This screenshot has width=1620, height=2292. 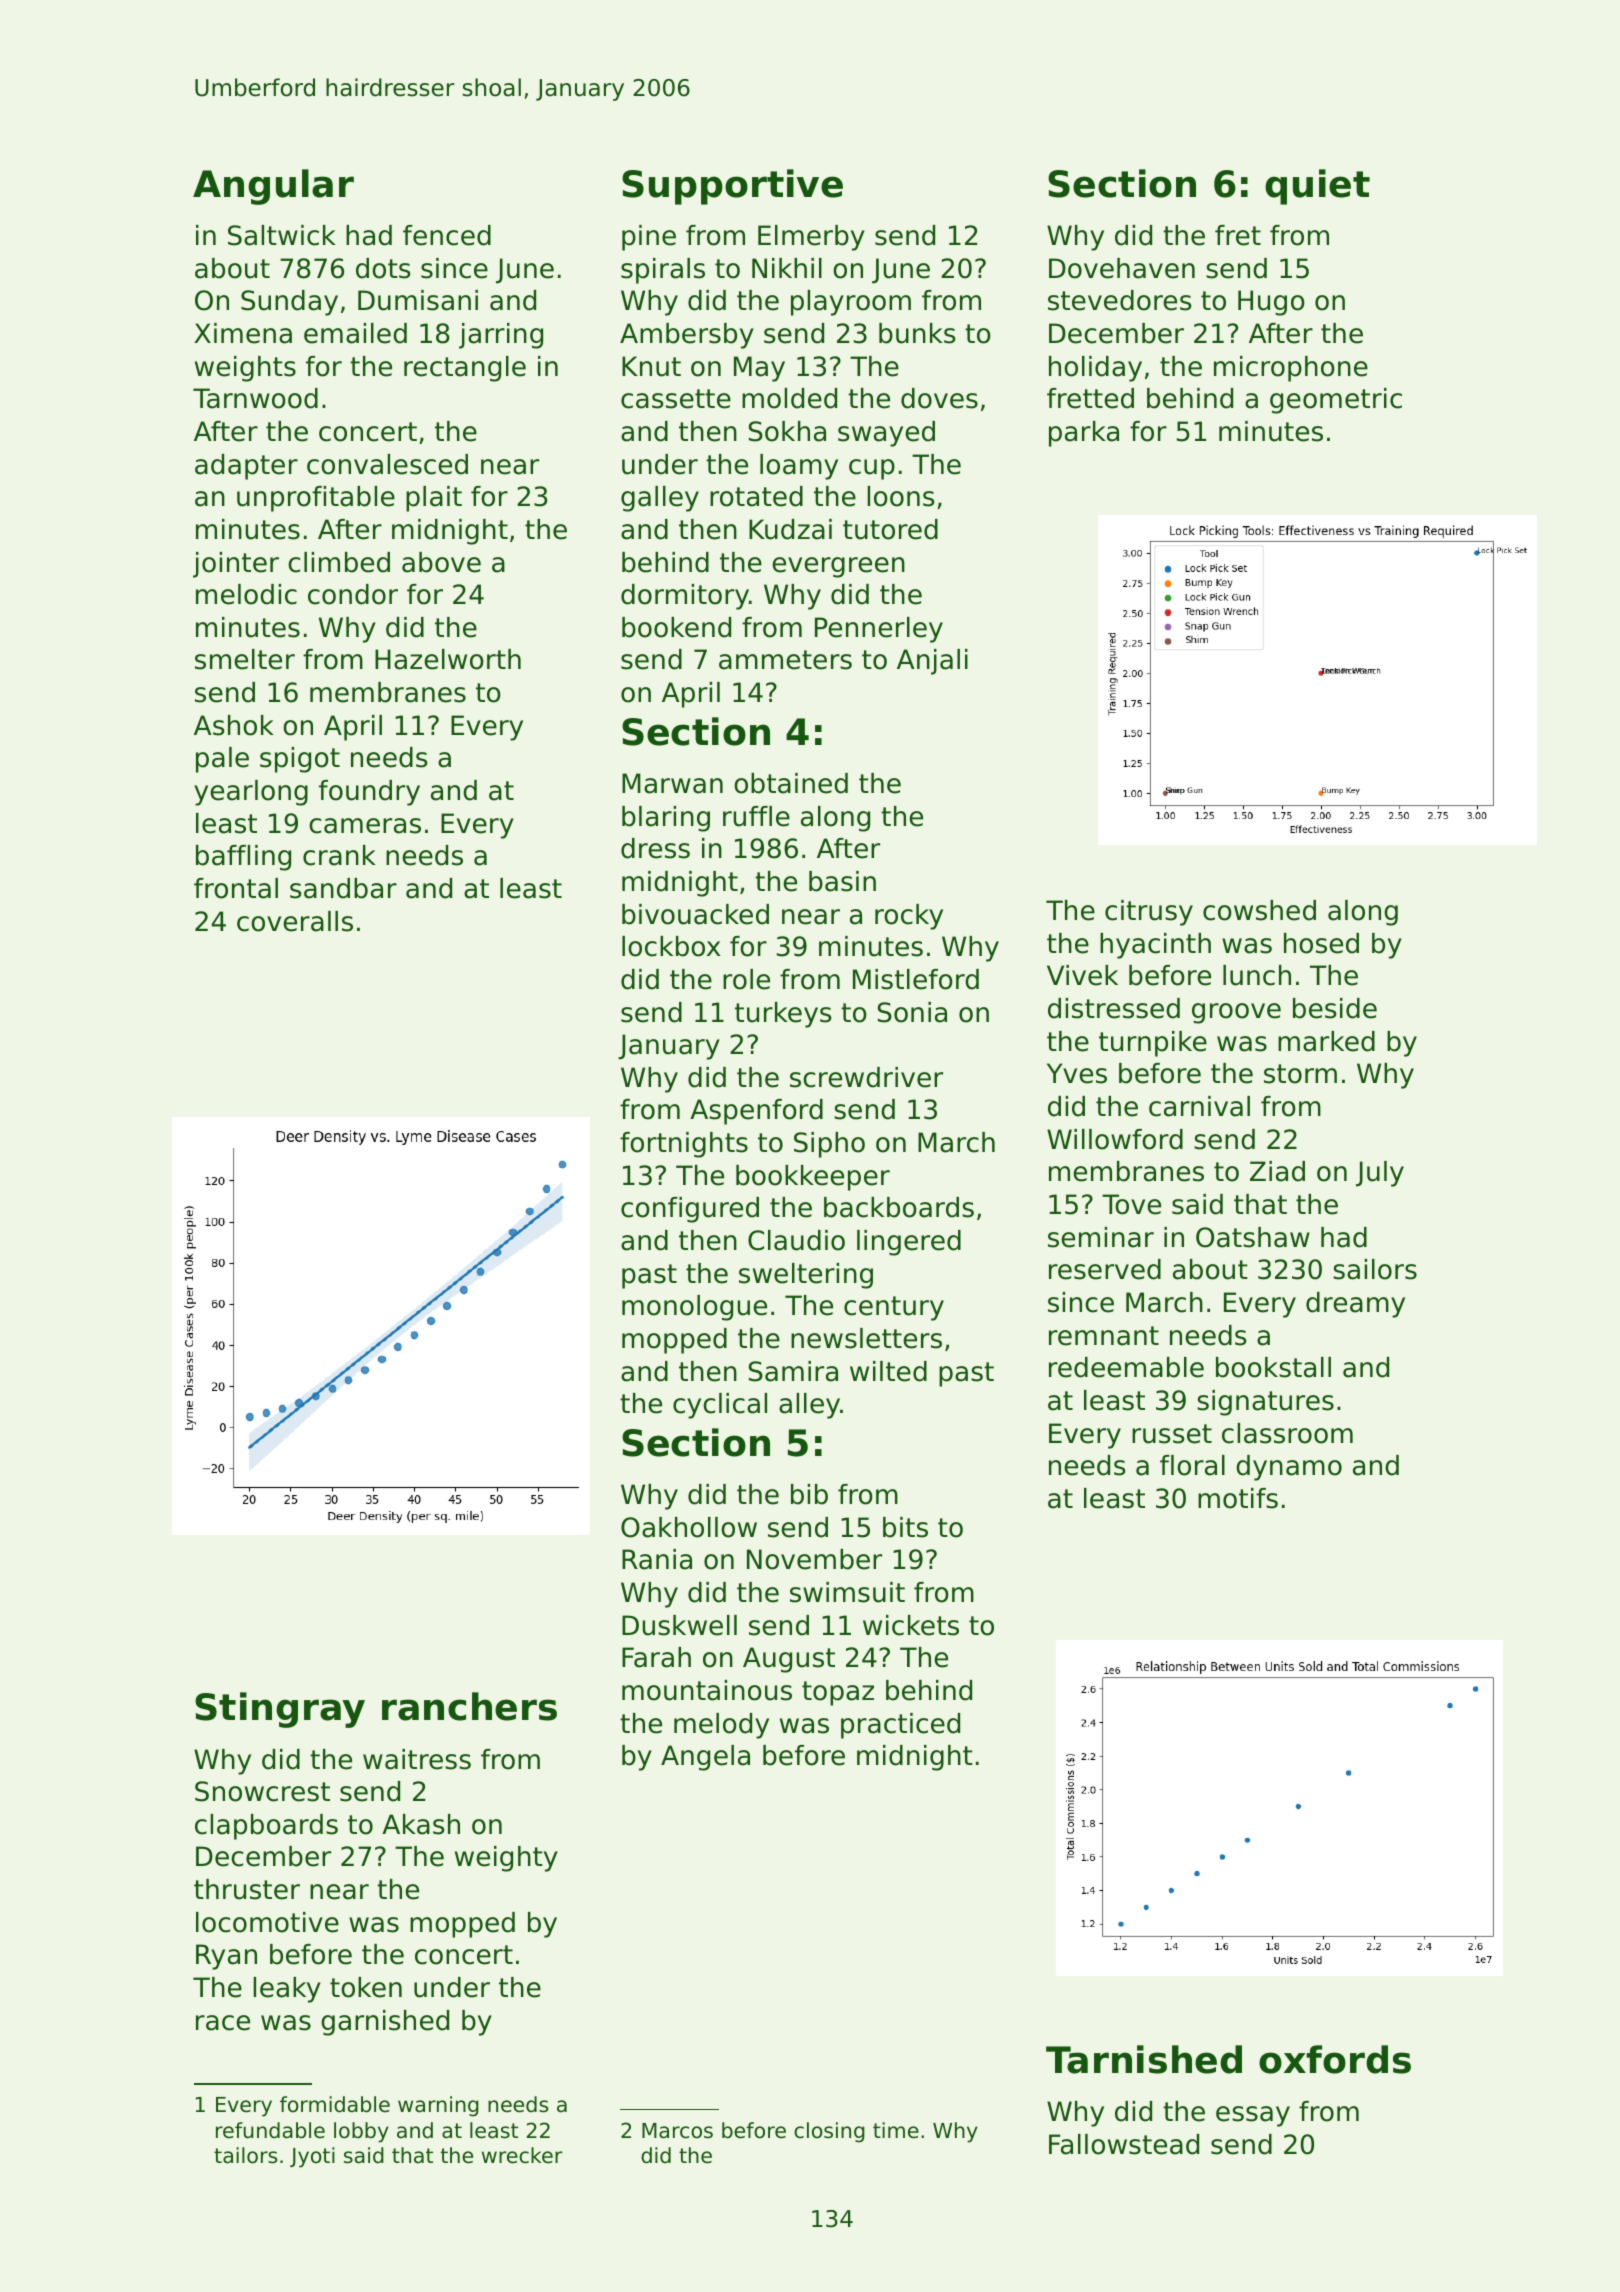 What do you see at coordinates (694, 1308) in the screenshot?
I see `monologue` at bounding box center [694, 1308].
